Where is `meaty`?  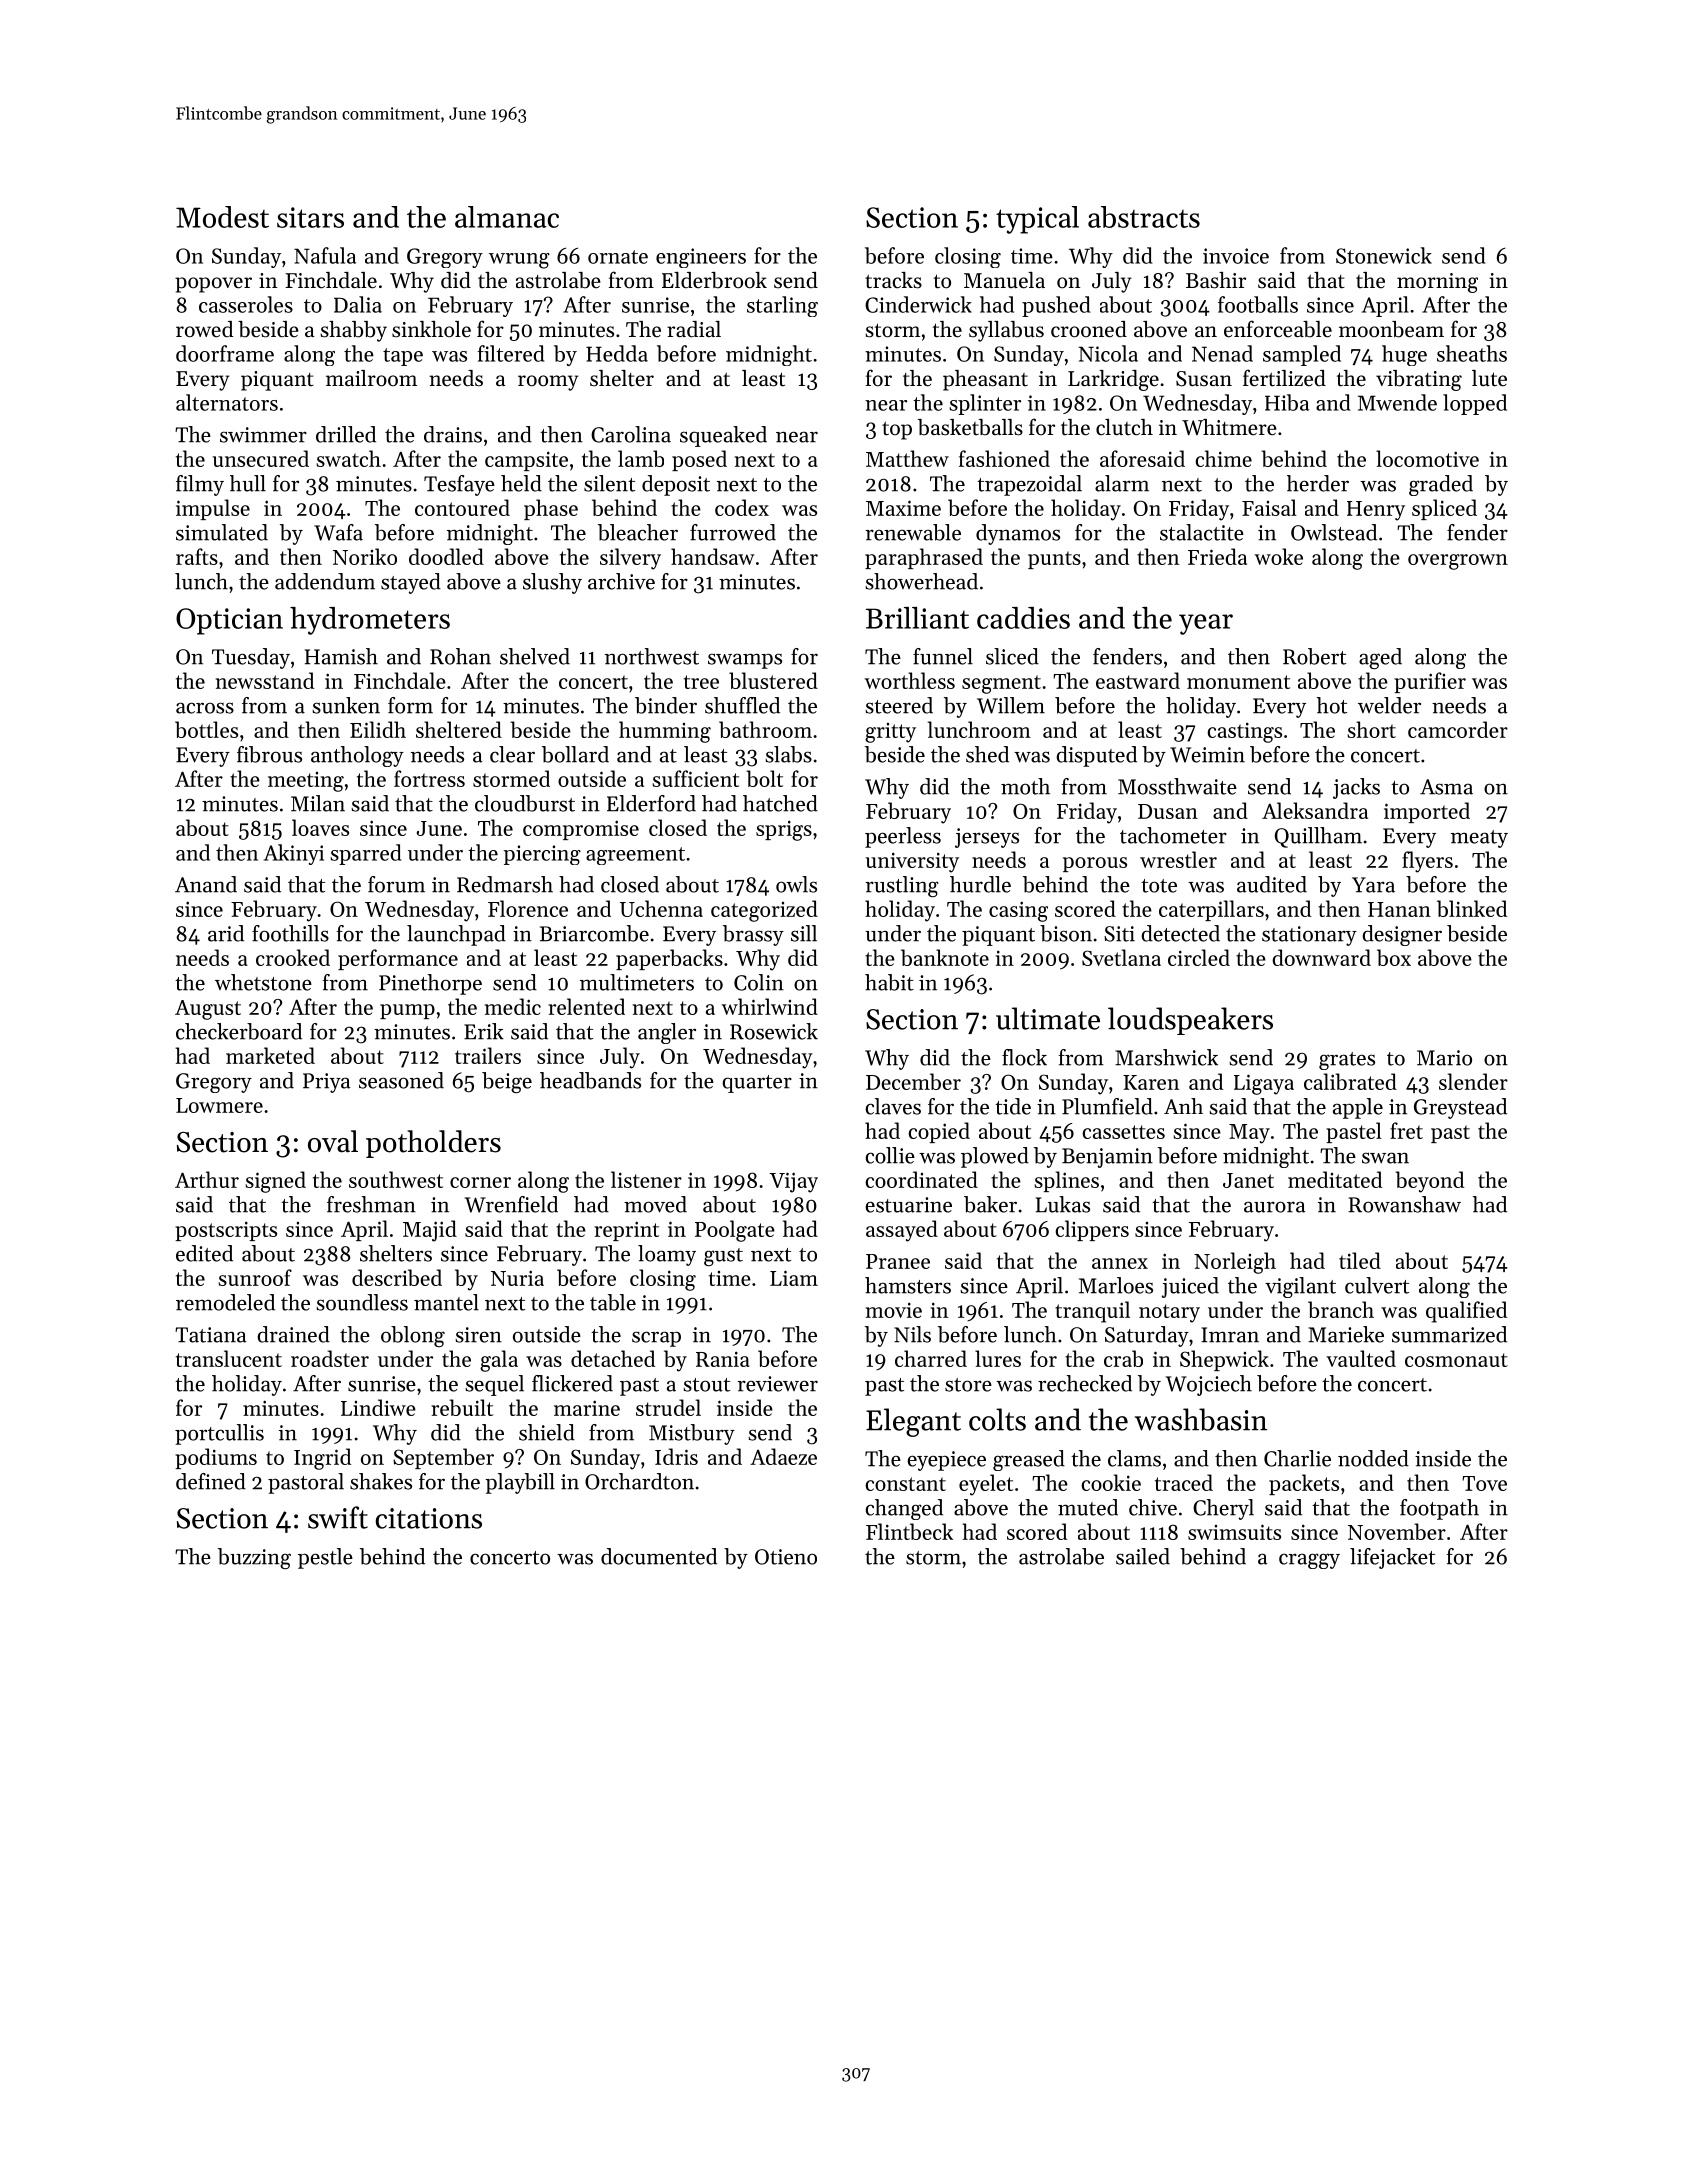
meaty is located at coordinates (1479, 839).
